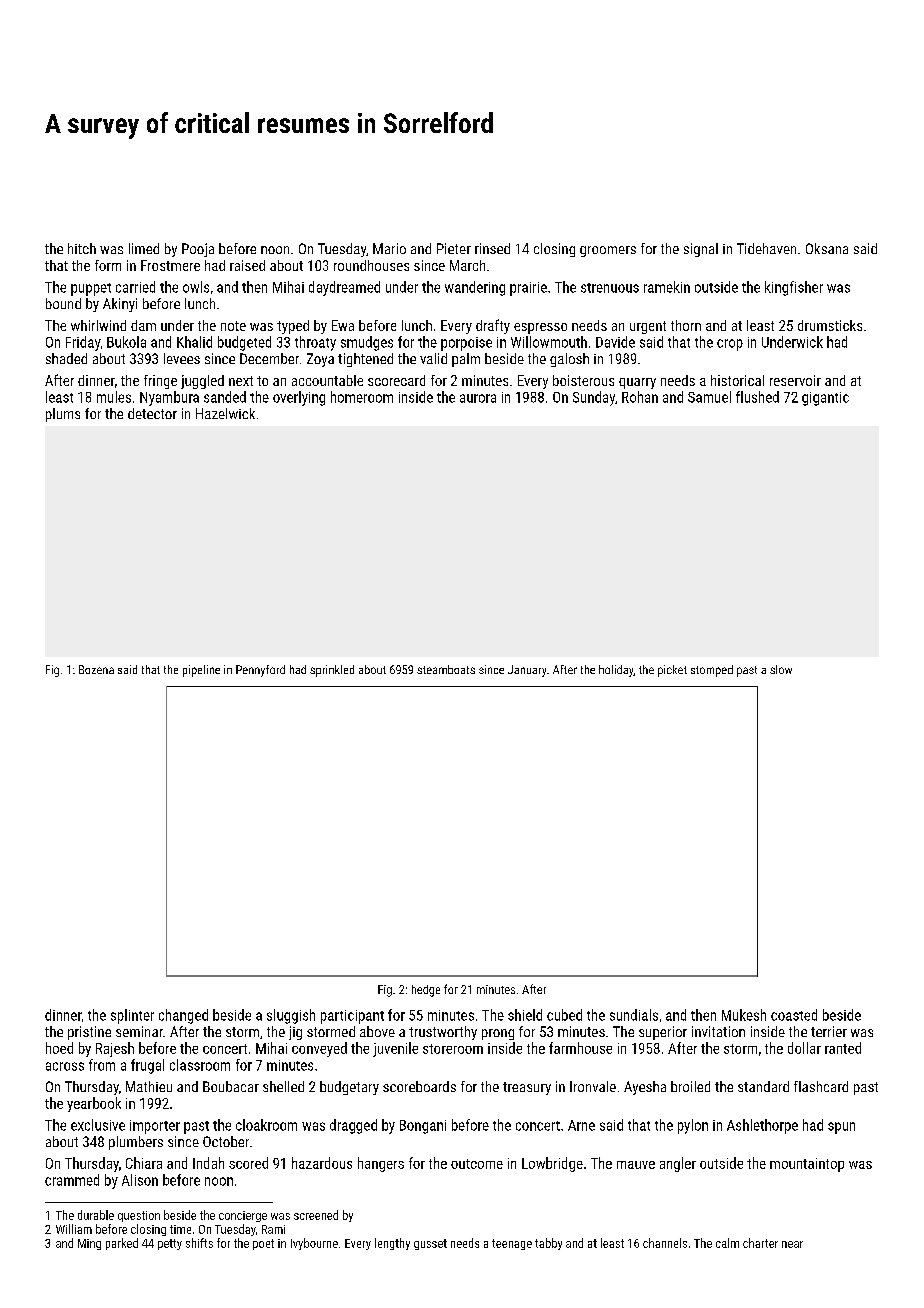 This screenshot has width=924, height=1308. I want to click on pipeline, so click(201, 671).
